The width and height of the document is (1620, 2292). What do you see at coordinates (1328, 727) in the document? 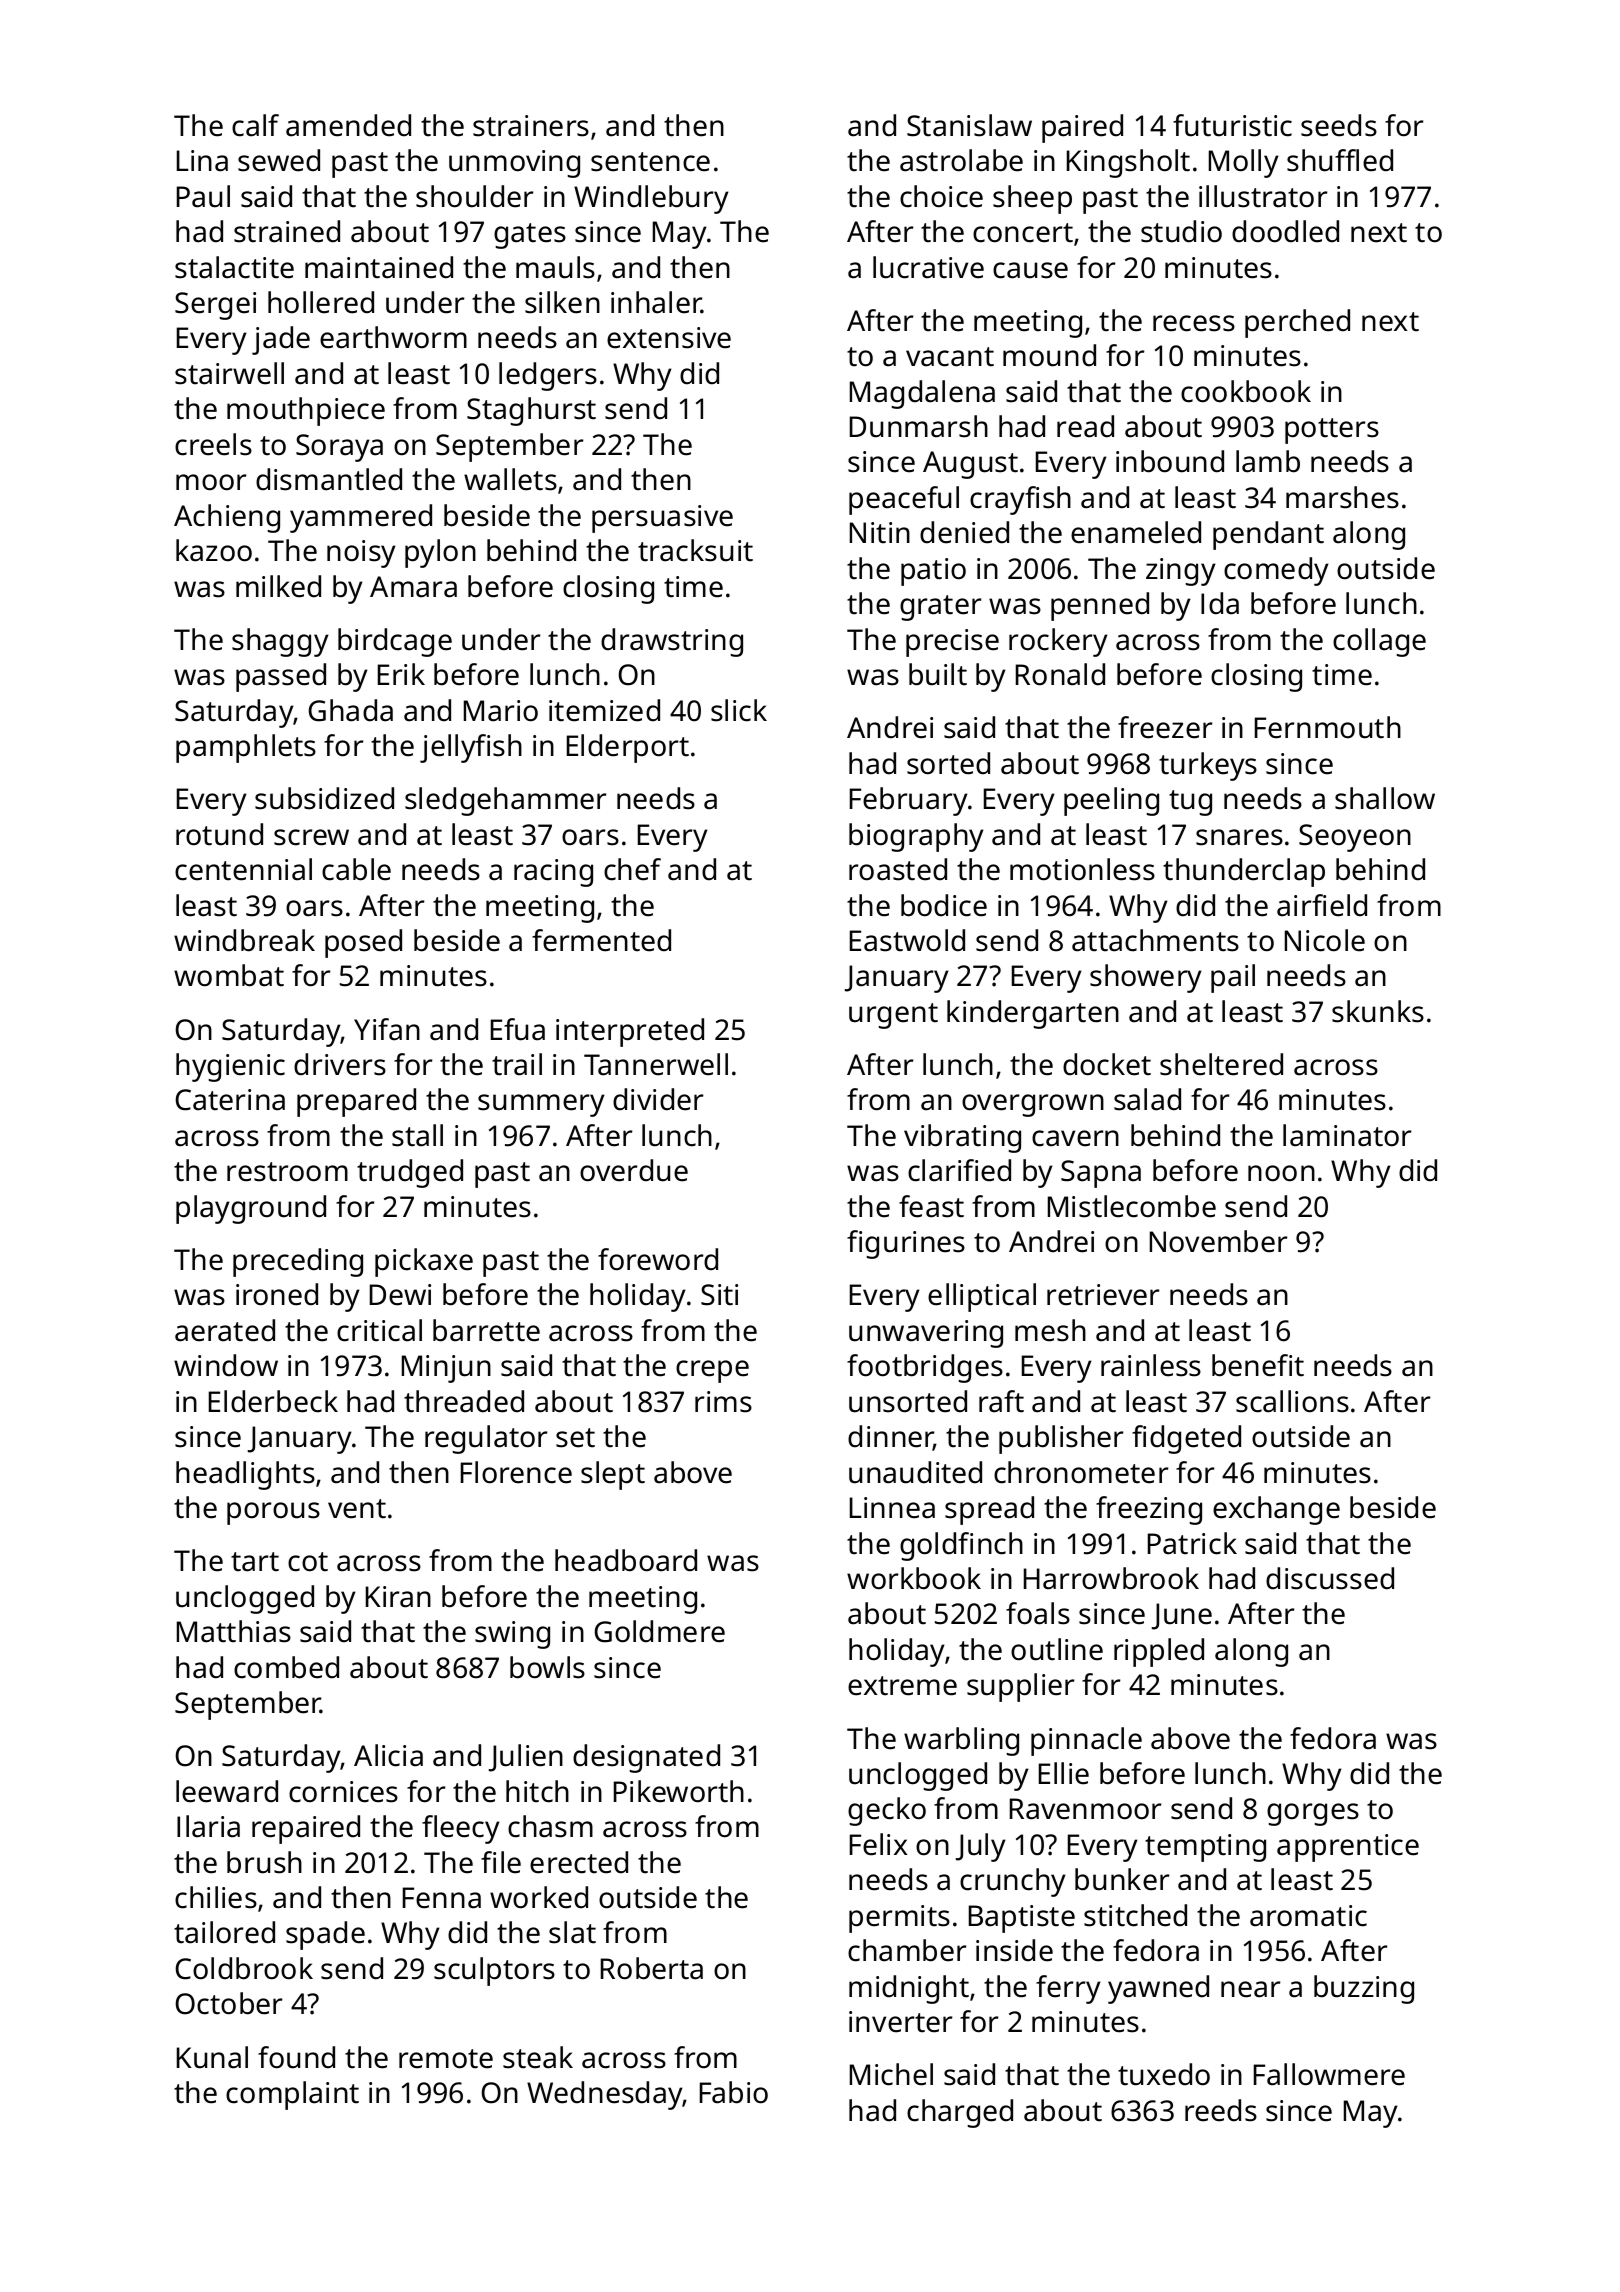
I see `Fernmouth` at bounding box center [1328, 727].
